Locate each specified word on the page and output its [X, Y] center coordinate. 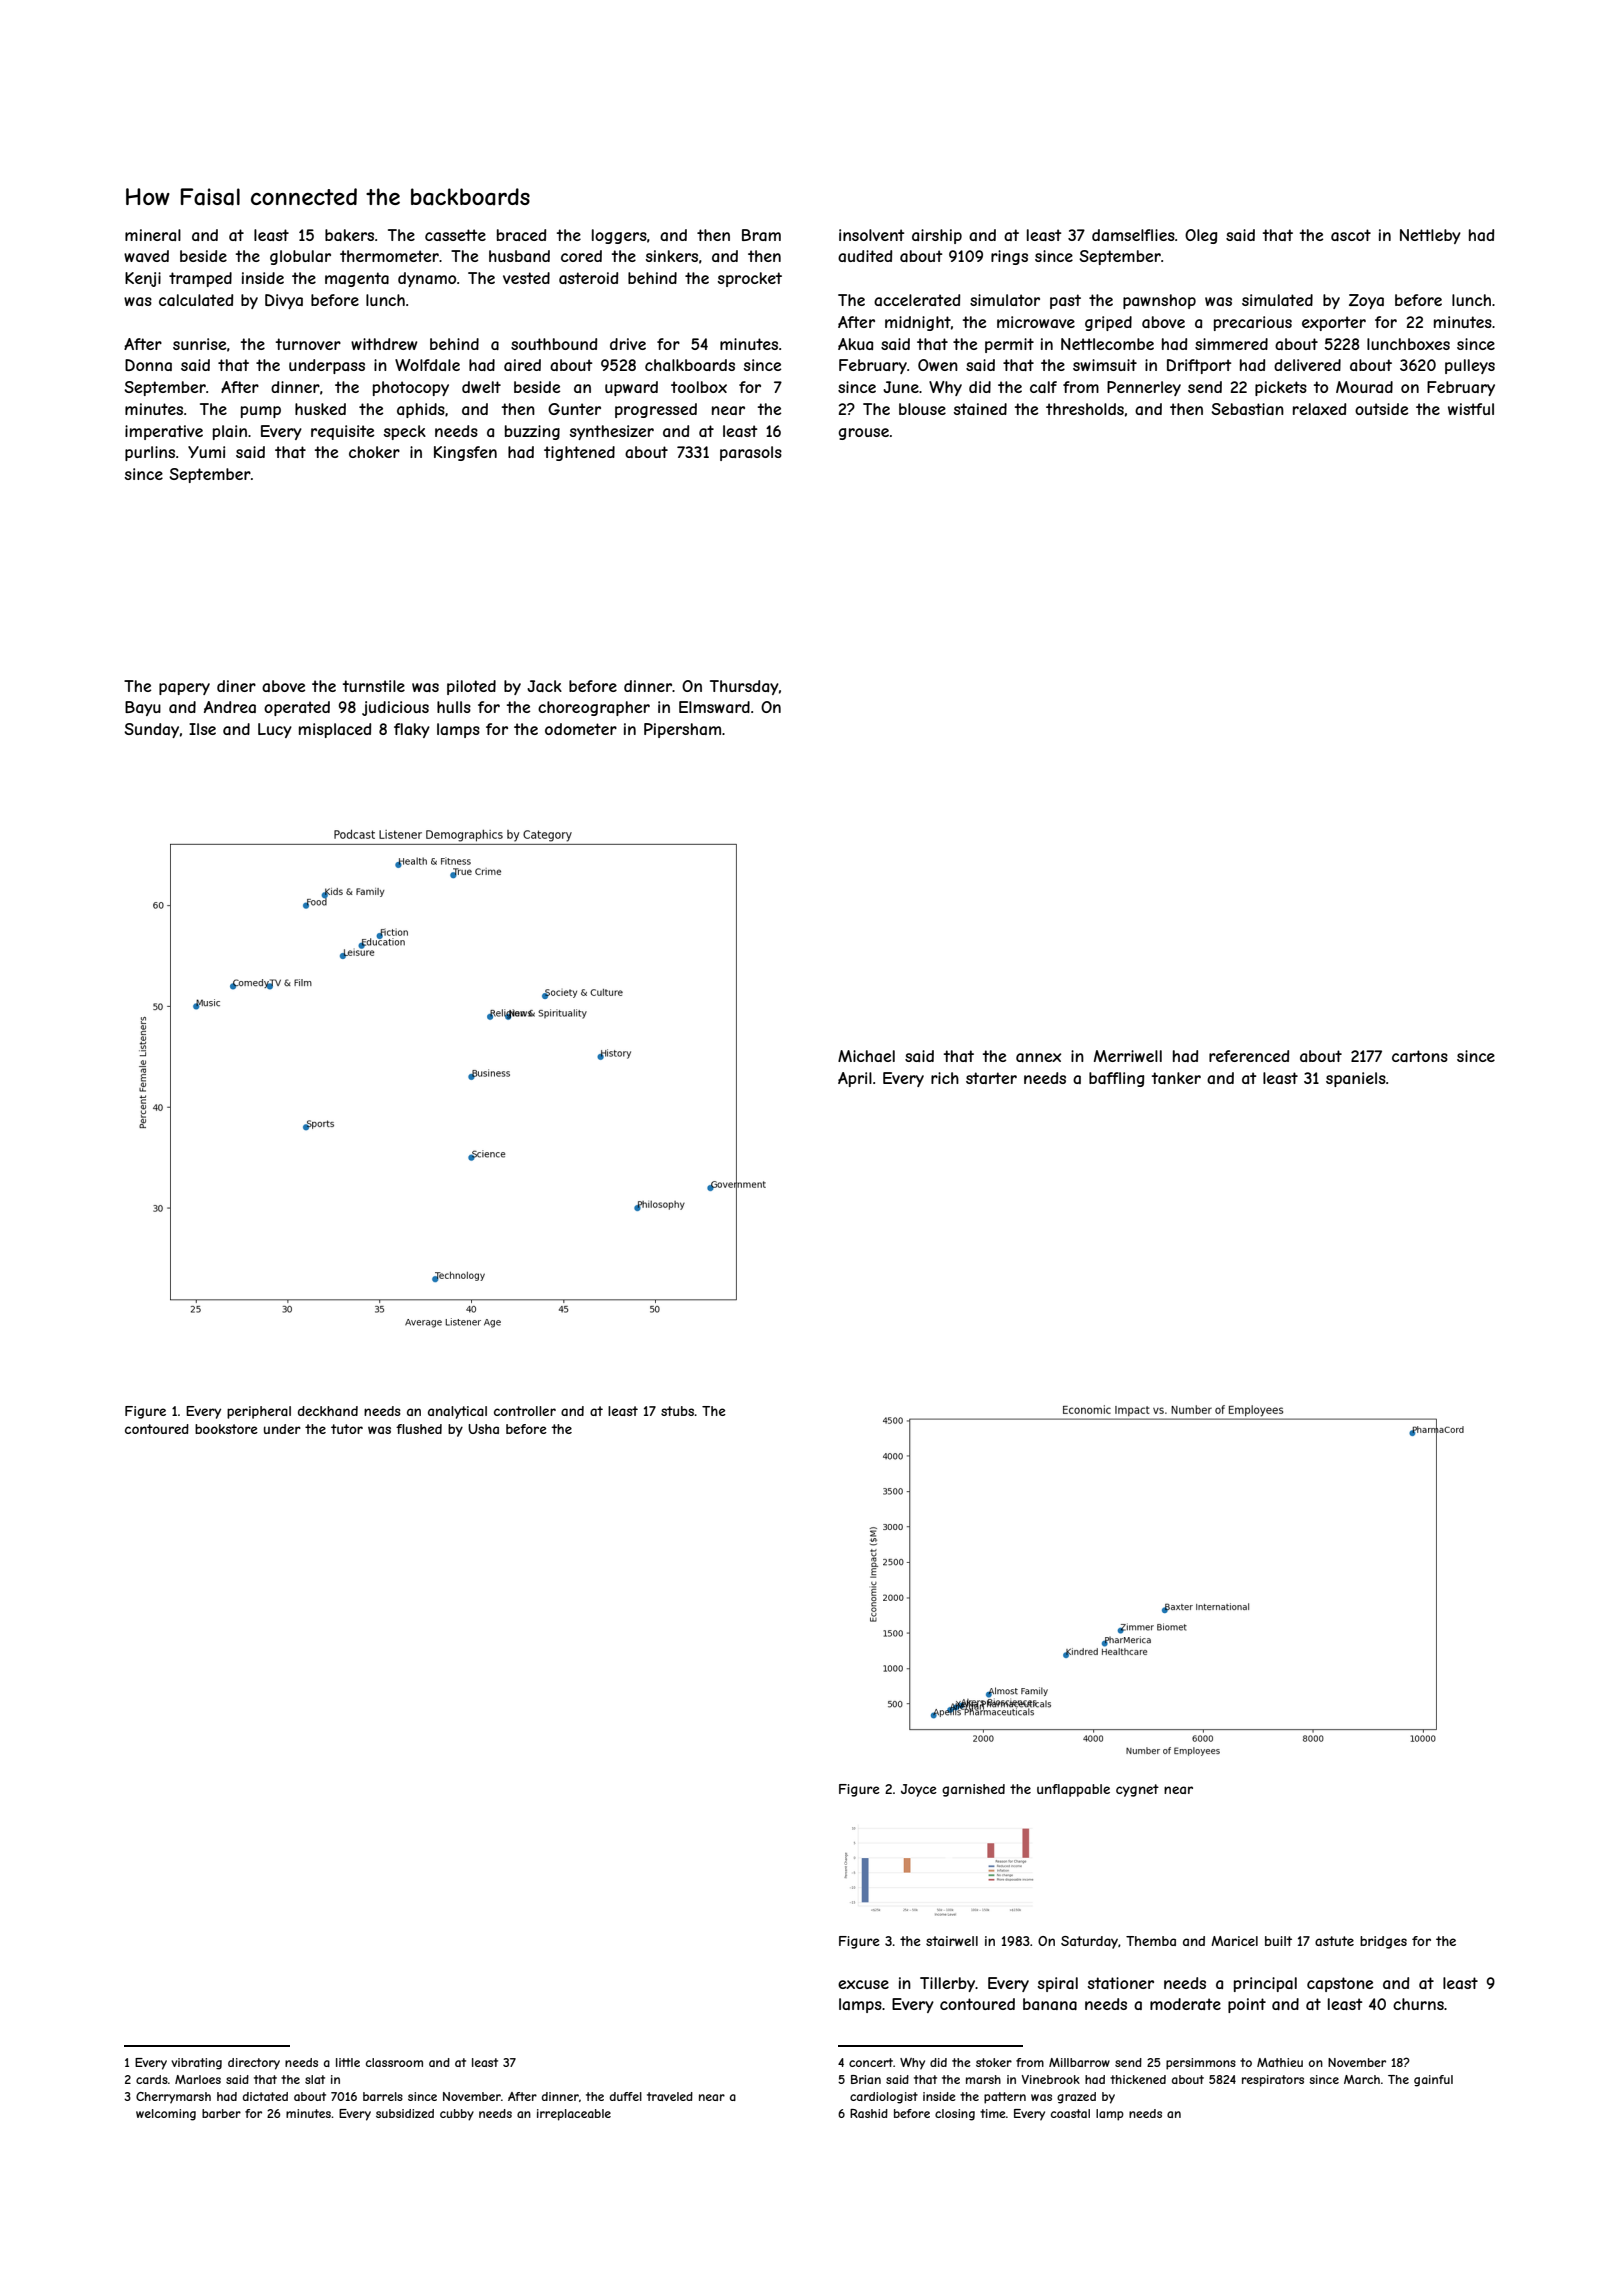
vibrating [196, 2064]
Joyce [919, 1790]
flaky [412, 730]
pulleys [1470, 366]
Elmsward [714, 707]
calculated [196, 300]
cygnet [1137, 1790]
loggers [619, 236]
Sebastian [1247, 409]
